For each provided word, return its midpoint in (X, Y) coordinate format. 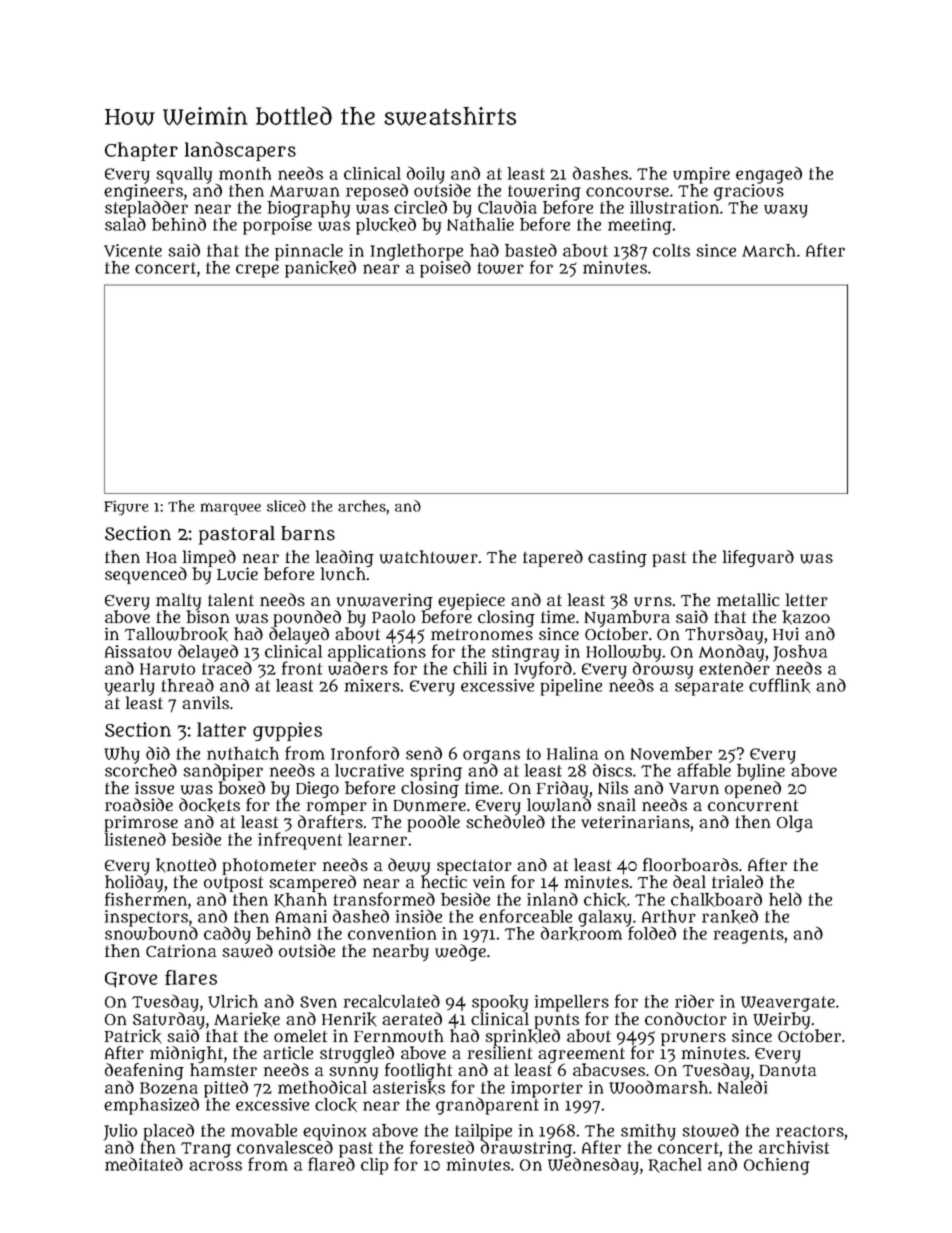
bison (207, 616)
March (768, 250)
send (424, 753)
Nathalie (480, 224)
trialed (737, 881)
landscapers (240, 151)
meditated (144, 1164)
